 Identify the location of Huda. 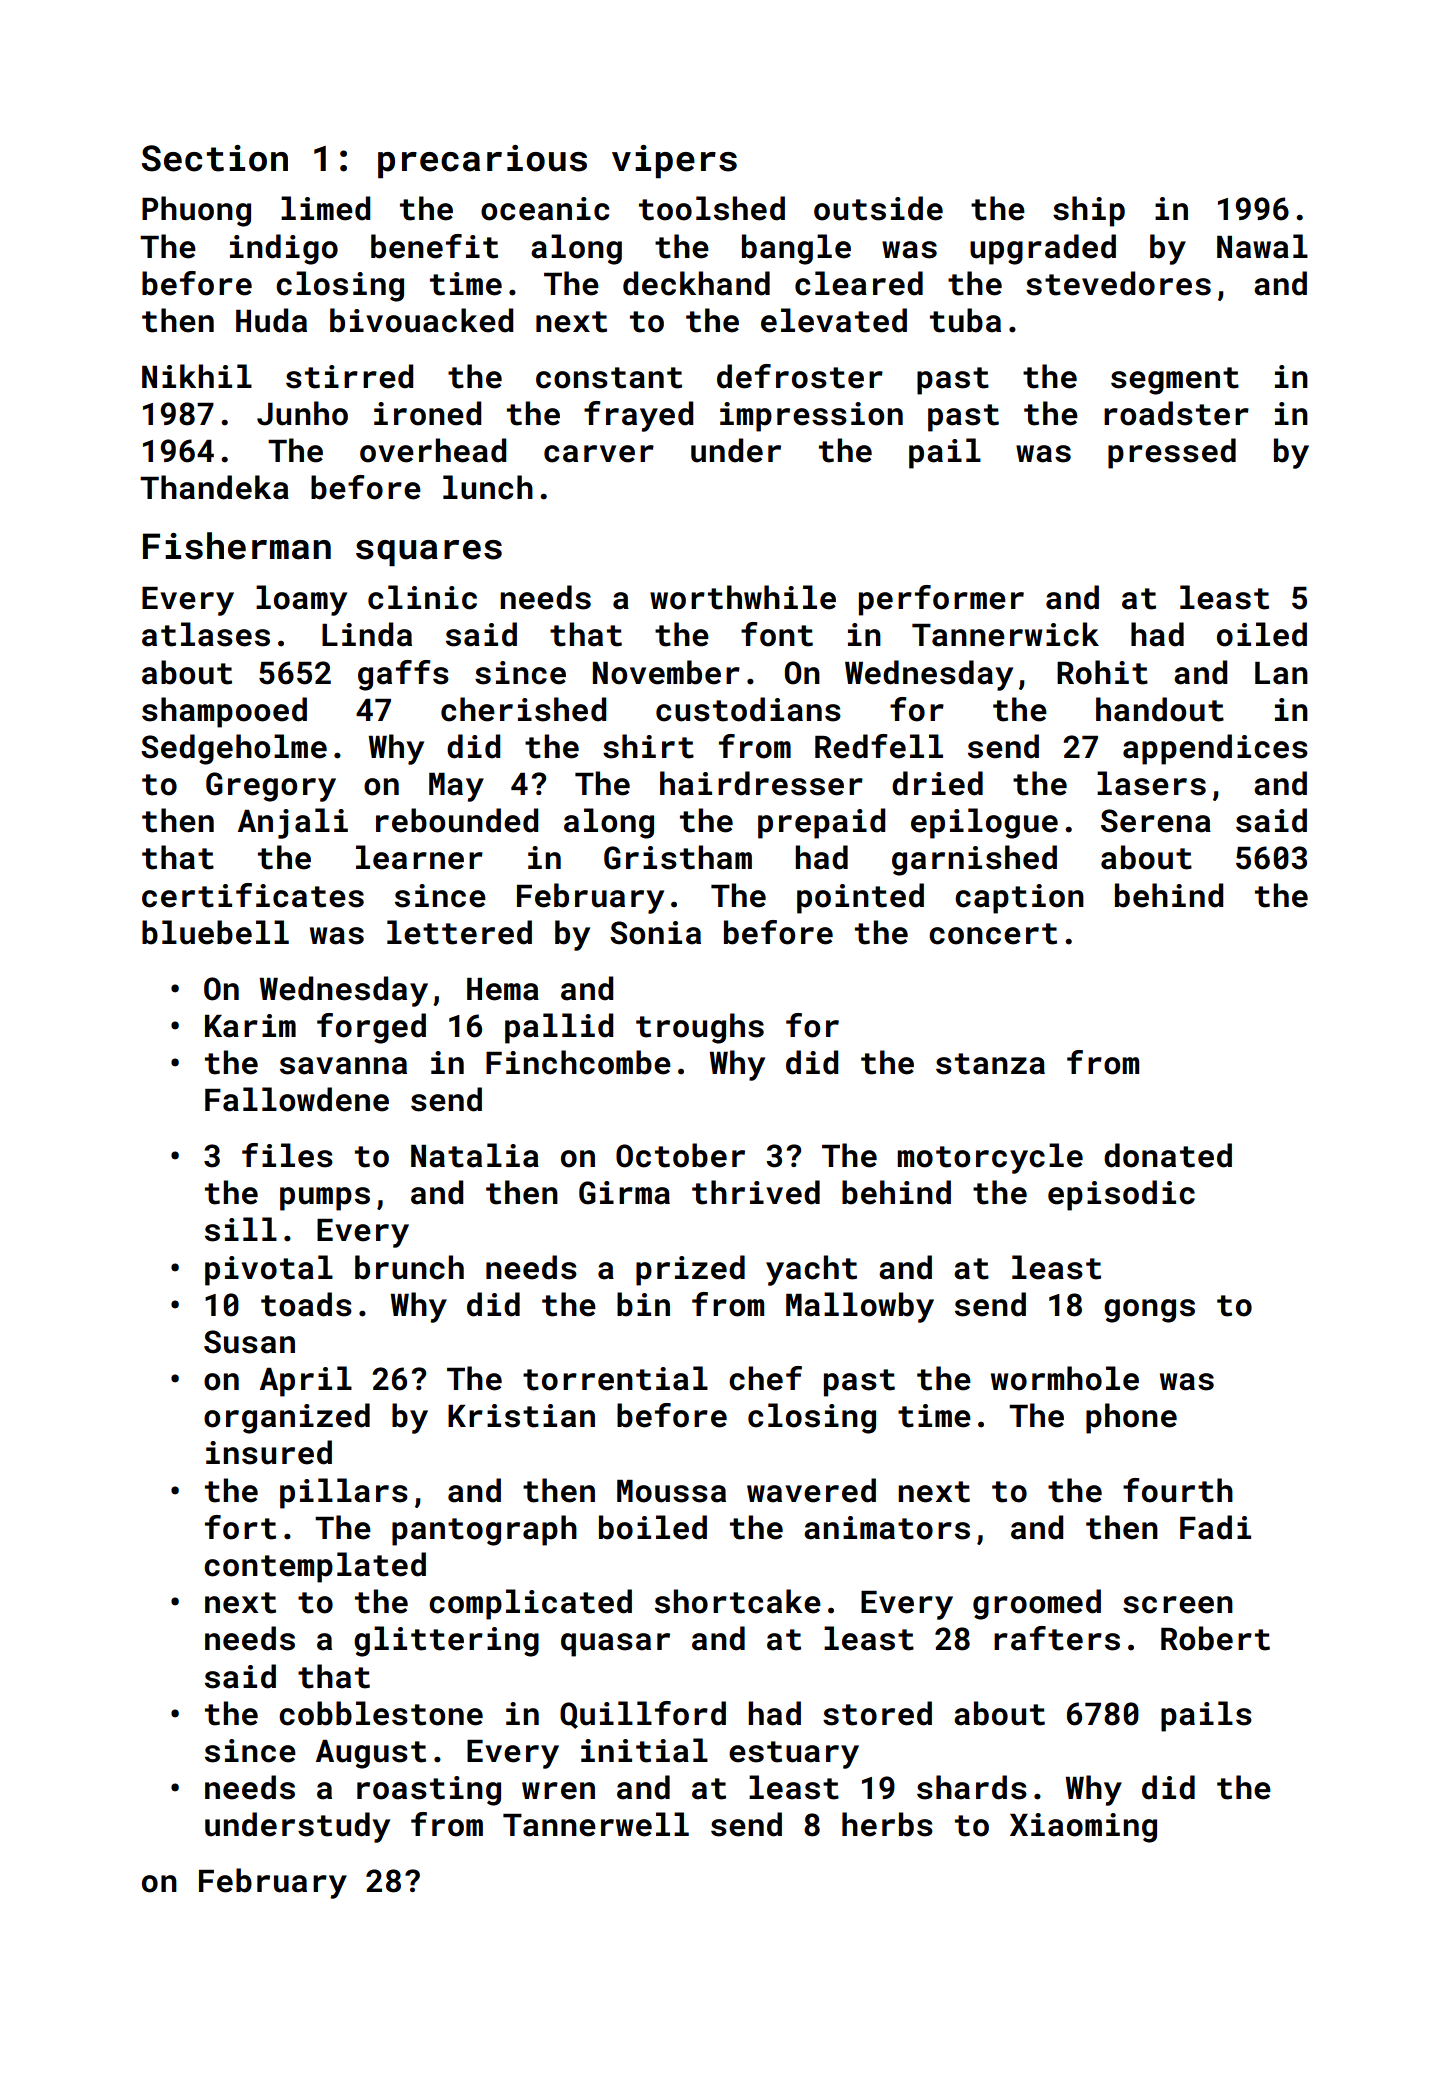
(271, 320).
